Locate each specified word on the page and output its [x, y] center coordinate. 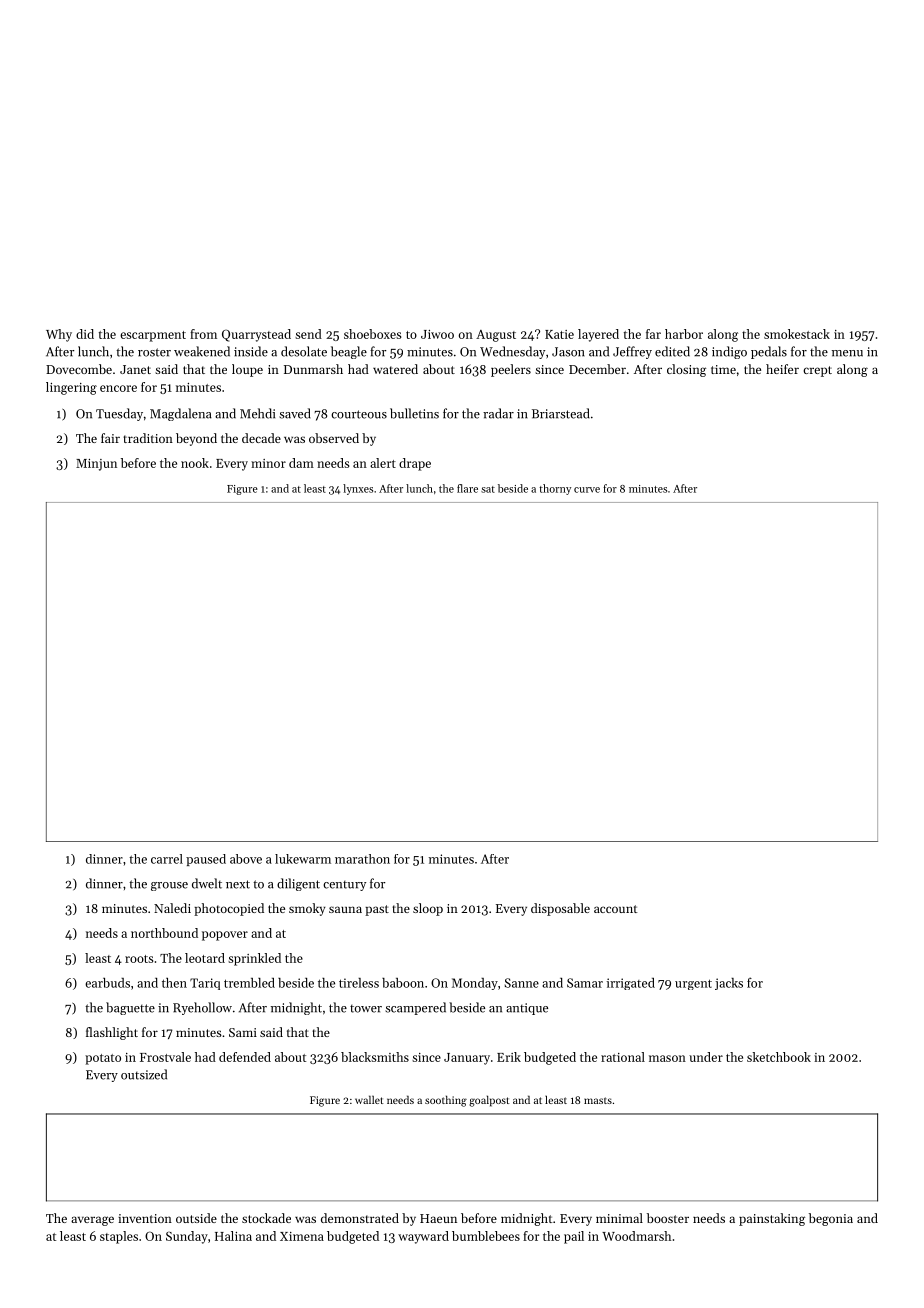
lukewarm [303, 859]
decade [261, 438]
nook [195, 463]
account [616, 909]
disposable [560, 909]
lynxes [358, 489]
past [377, 910]
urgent [693, 984]
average [92, 1221]
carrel [167, 859]
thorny [555, 489]
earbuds [107, 983]
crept [817, 371]
